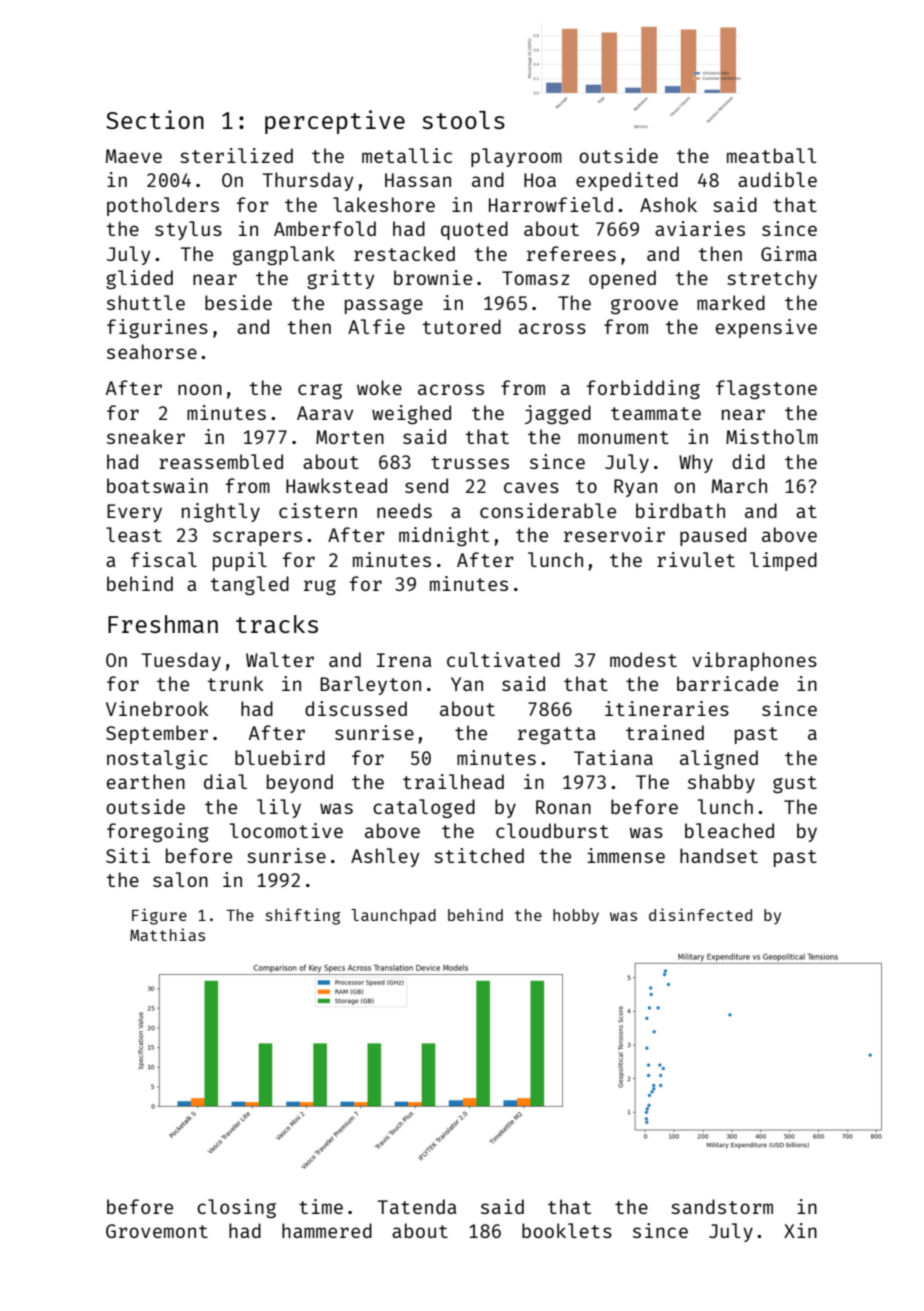 This document has width=924, height=1311. What do you see at coordinates (188, 230) in the document?
I see `stylus` at bounding box center [188, 230].
